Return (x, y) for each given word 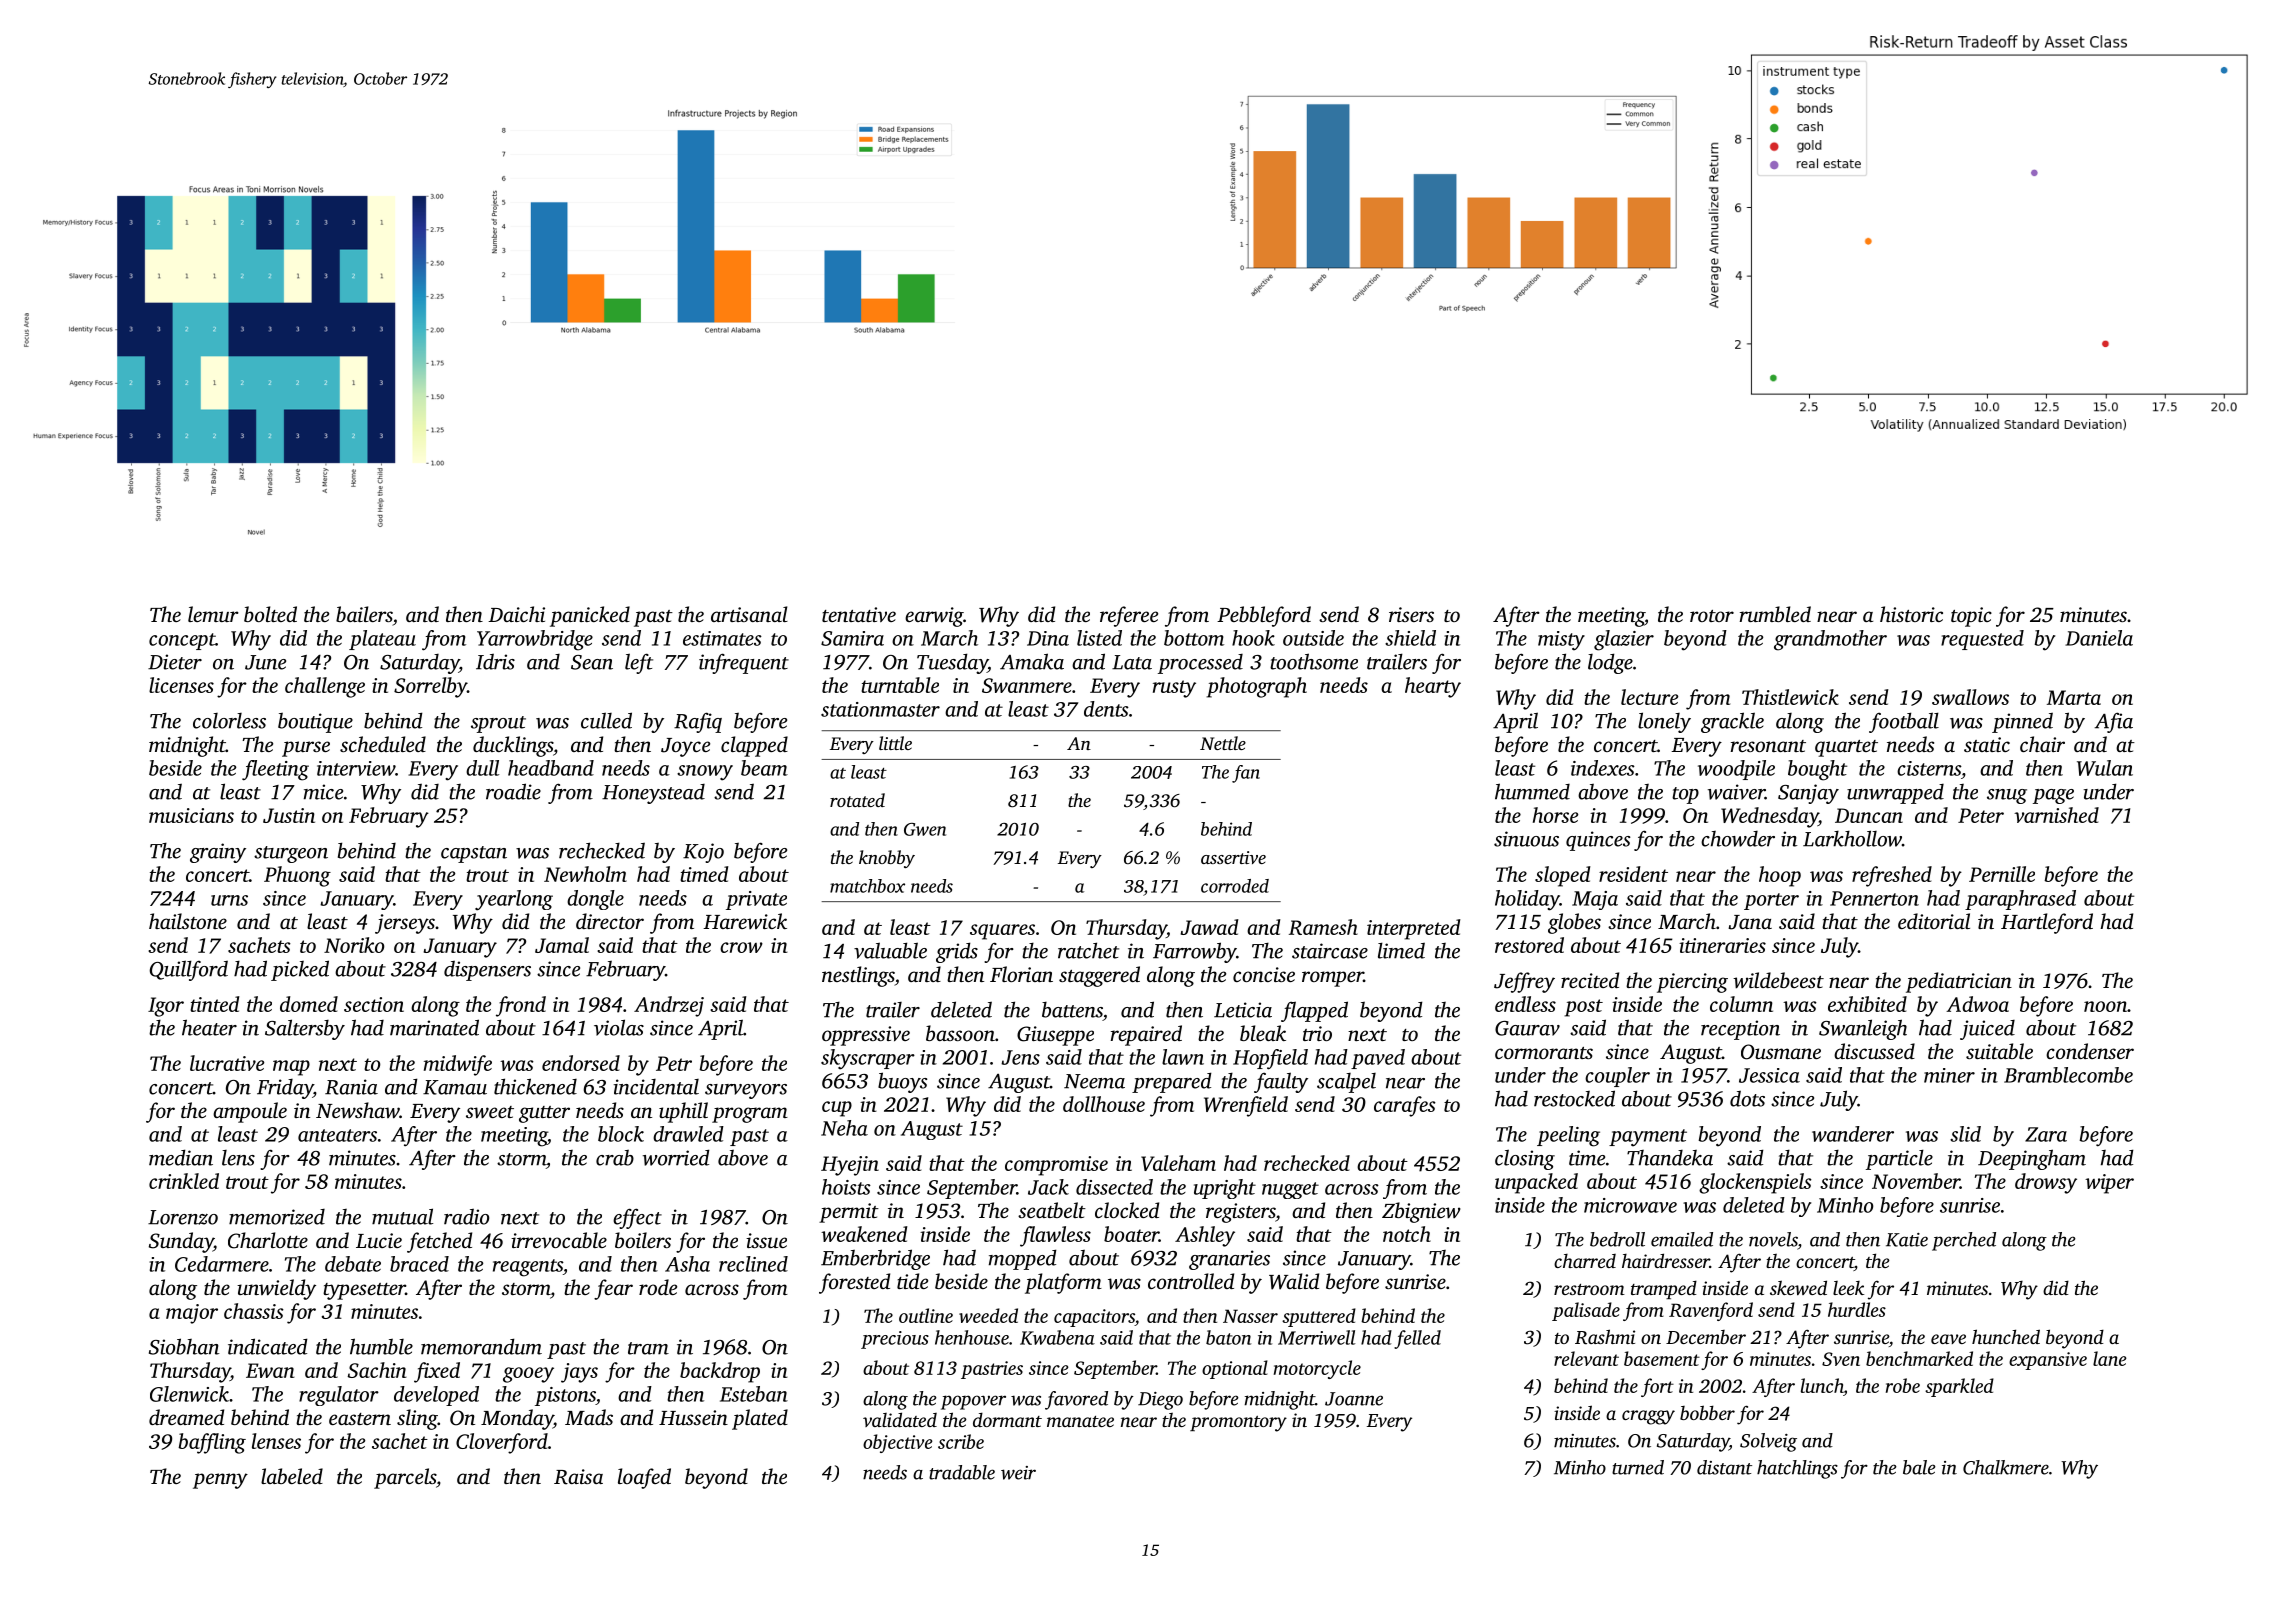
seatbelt (1052, 1210)
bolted (270, 614)
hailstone (188, 921)
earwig (934, 617)
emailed (1682, 1239)
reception (1740, 1030)
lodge (1610, 663)
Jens (1020, 1057)
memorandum (481, 1346)
